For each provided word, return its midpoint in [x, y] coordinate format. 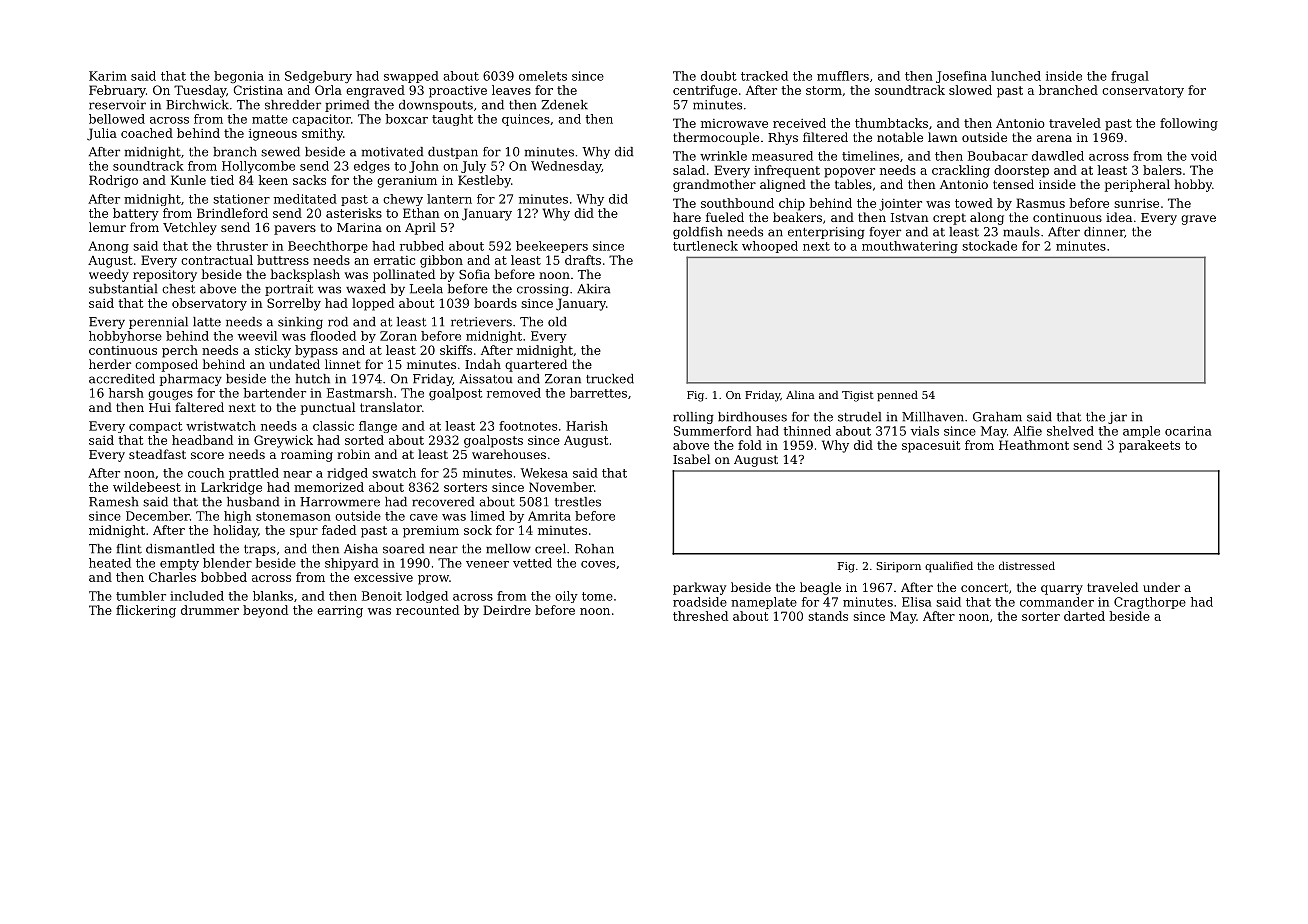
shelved [1070, 431]
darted [1084, 616]
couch [206, 473]
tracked [764, 76]
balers [1162, 170]
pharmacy [190, 380]
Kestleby [484, 181]
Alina [800, 394]
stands [828, 616]
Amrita [549, 516]
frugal [1130, 77]
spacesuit [931, 446]
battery [136, 214]
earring [340, 611]
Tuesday [200, 91]
